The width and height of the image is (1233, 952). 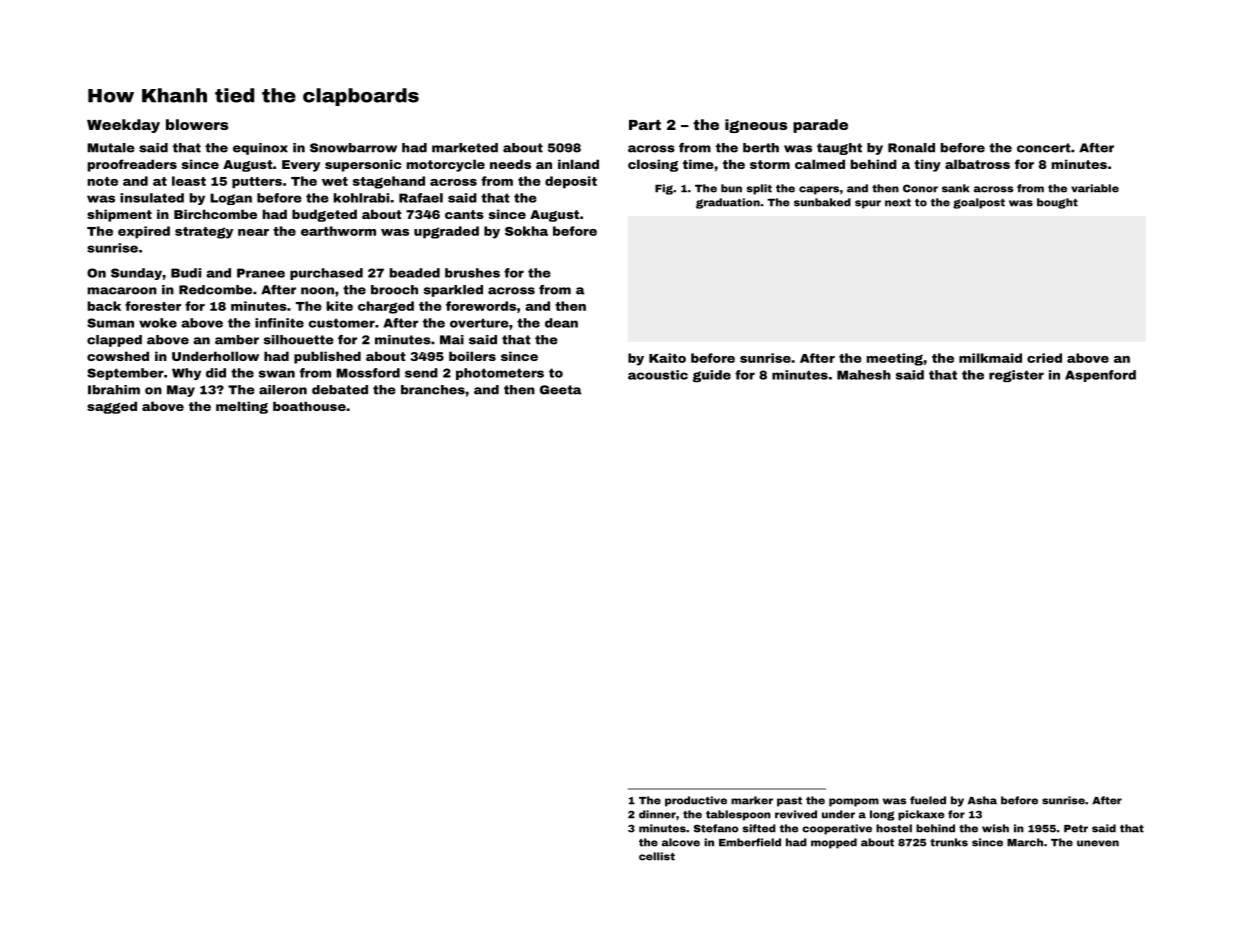 I want to click on Fig, so click(x=664, y=189).
